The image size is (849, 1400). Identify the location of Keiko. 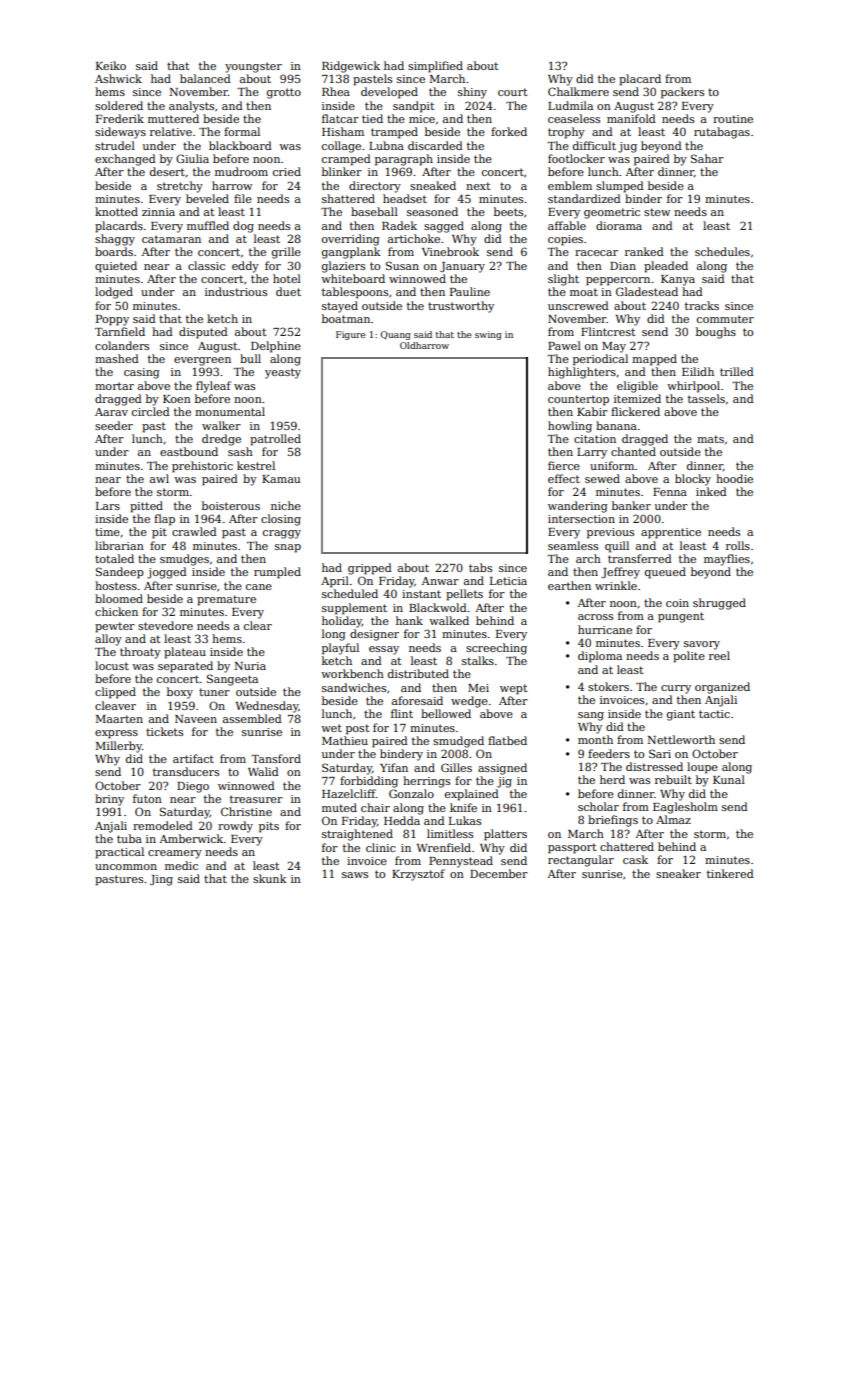
(111, 65).
